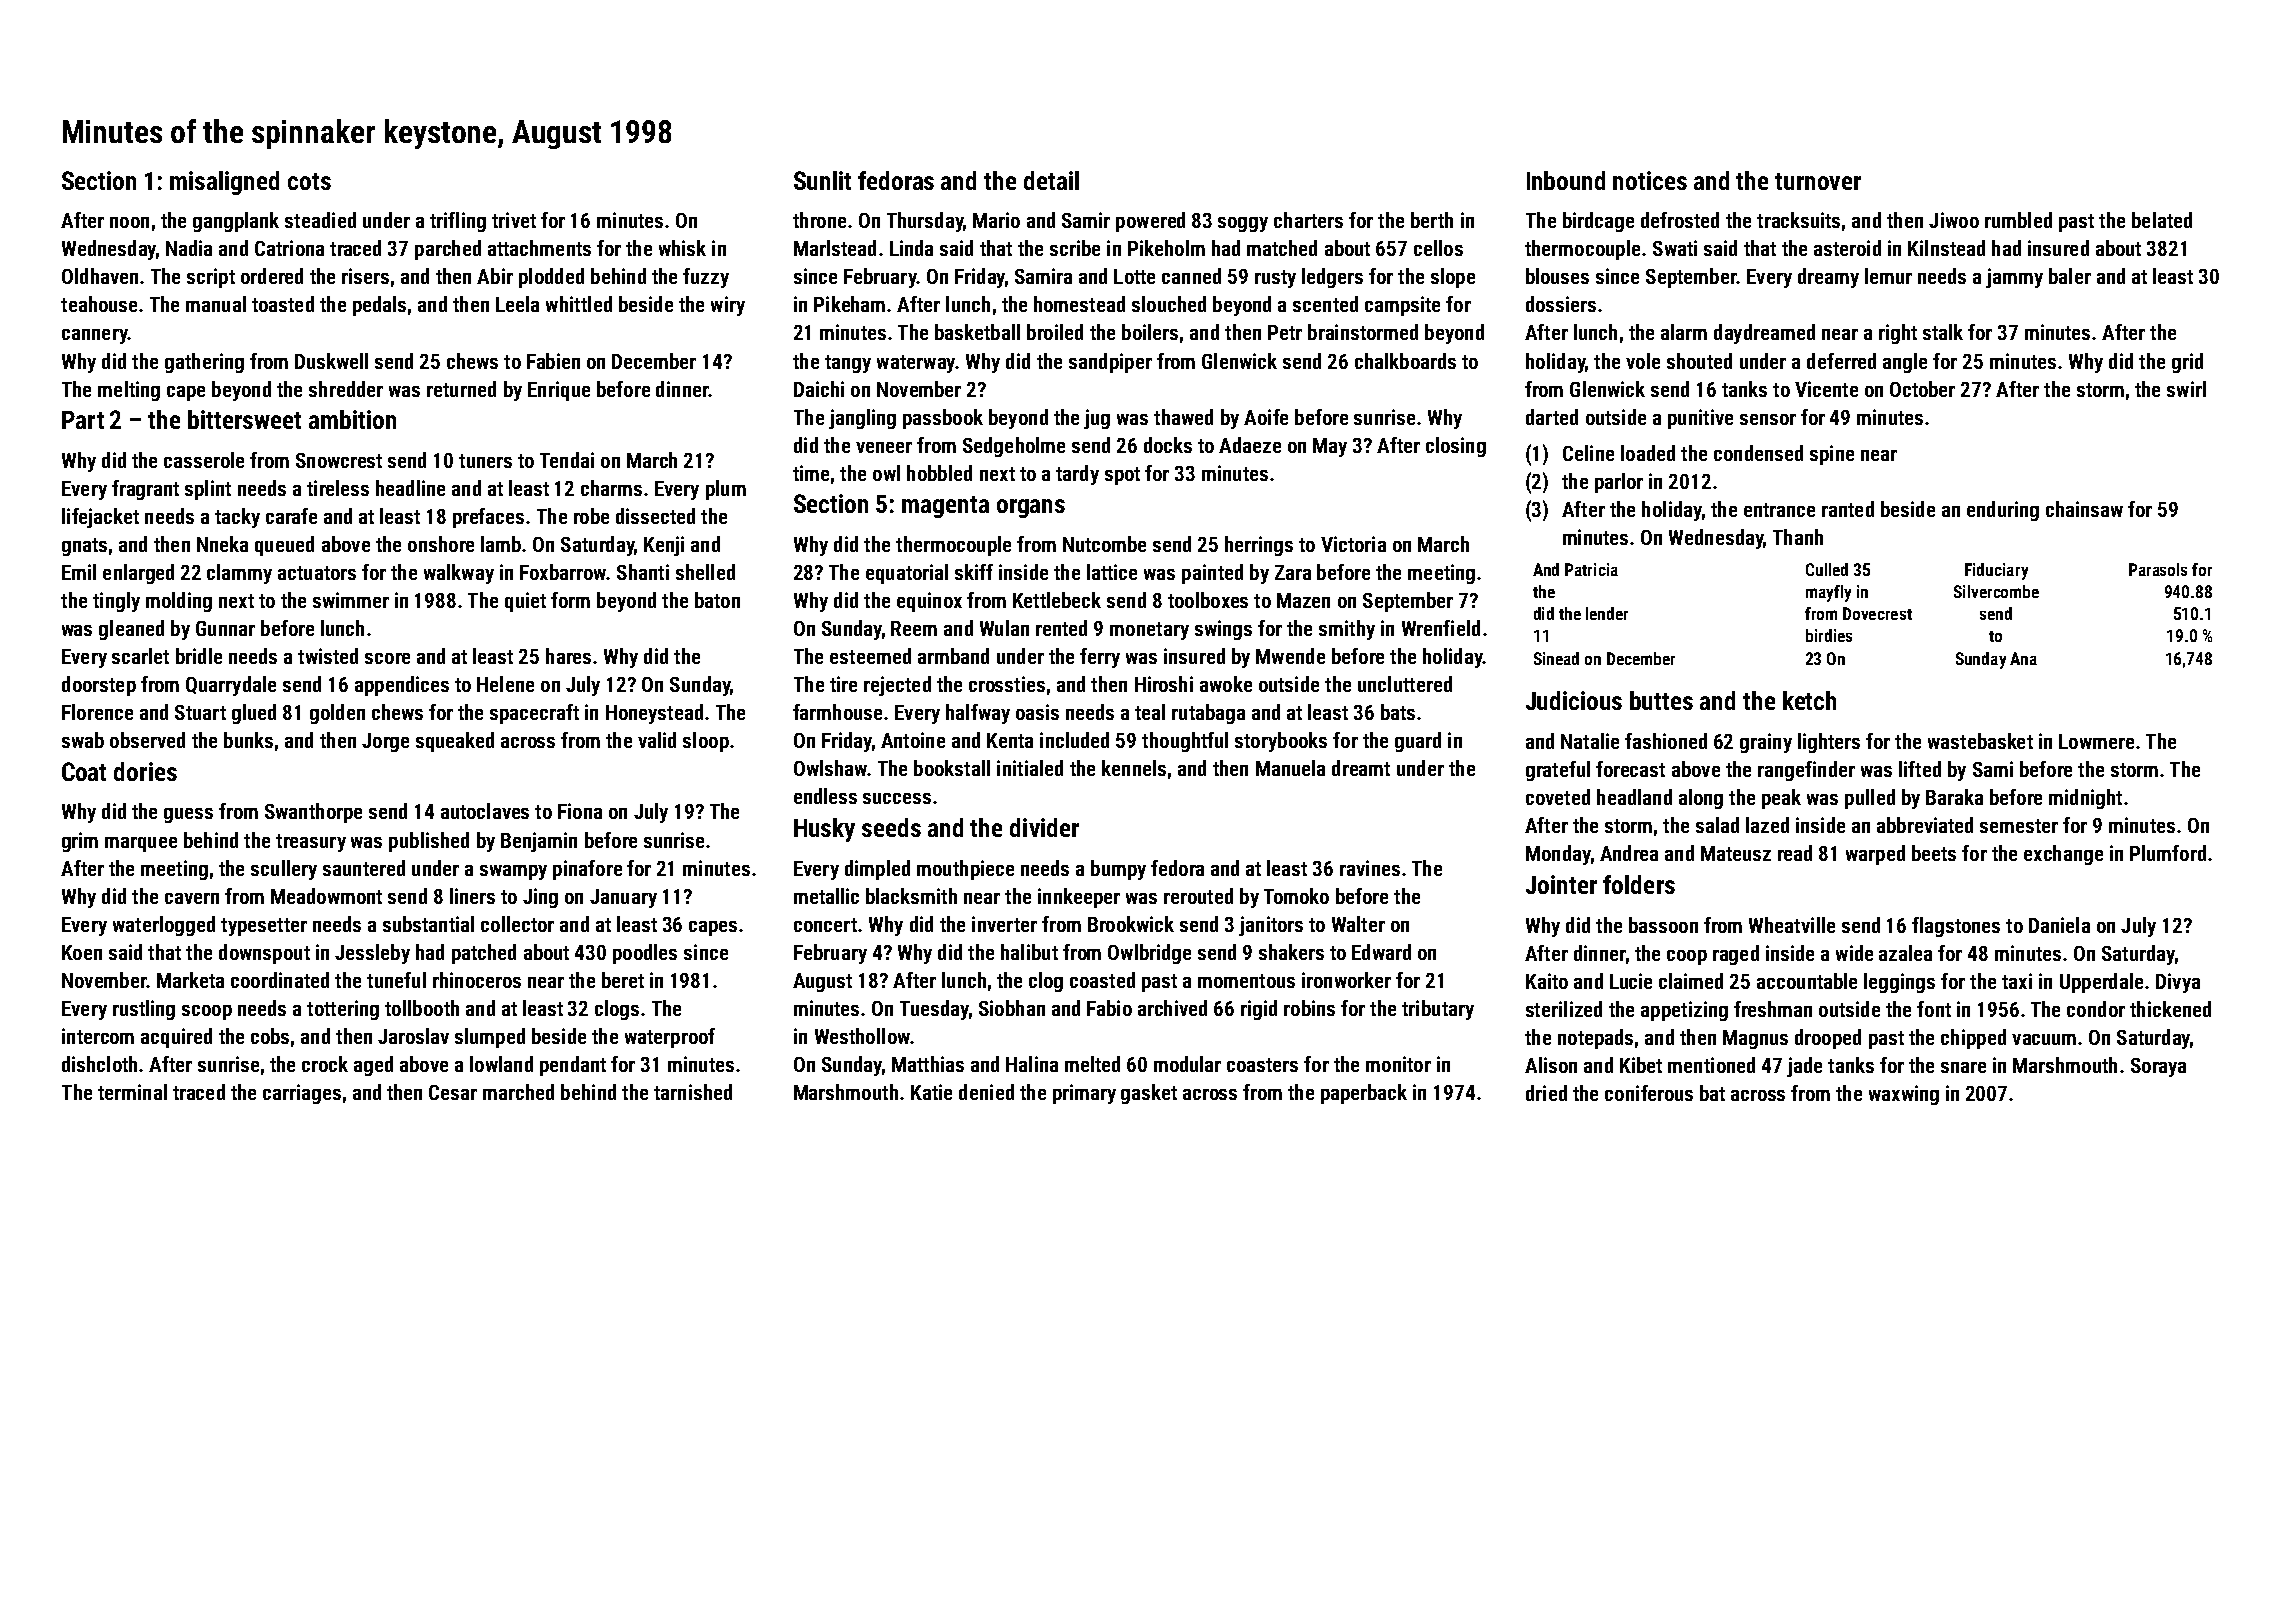 The width and height of the screenshot is (2282, 1614). I want to click on equatorial, so click(907, 574).
